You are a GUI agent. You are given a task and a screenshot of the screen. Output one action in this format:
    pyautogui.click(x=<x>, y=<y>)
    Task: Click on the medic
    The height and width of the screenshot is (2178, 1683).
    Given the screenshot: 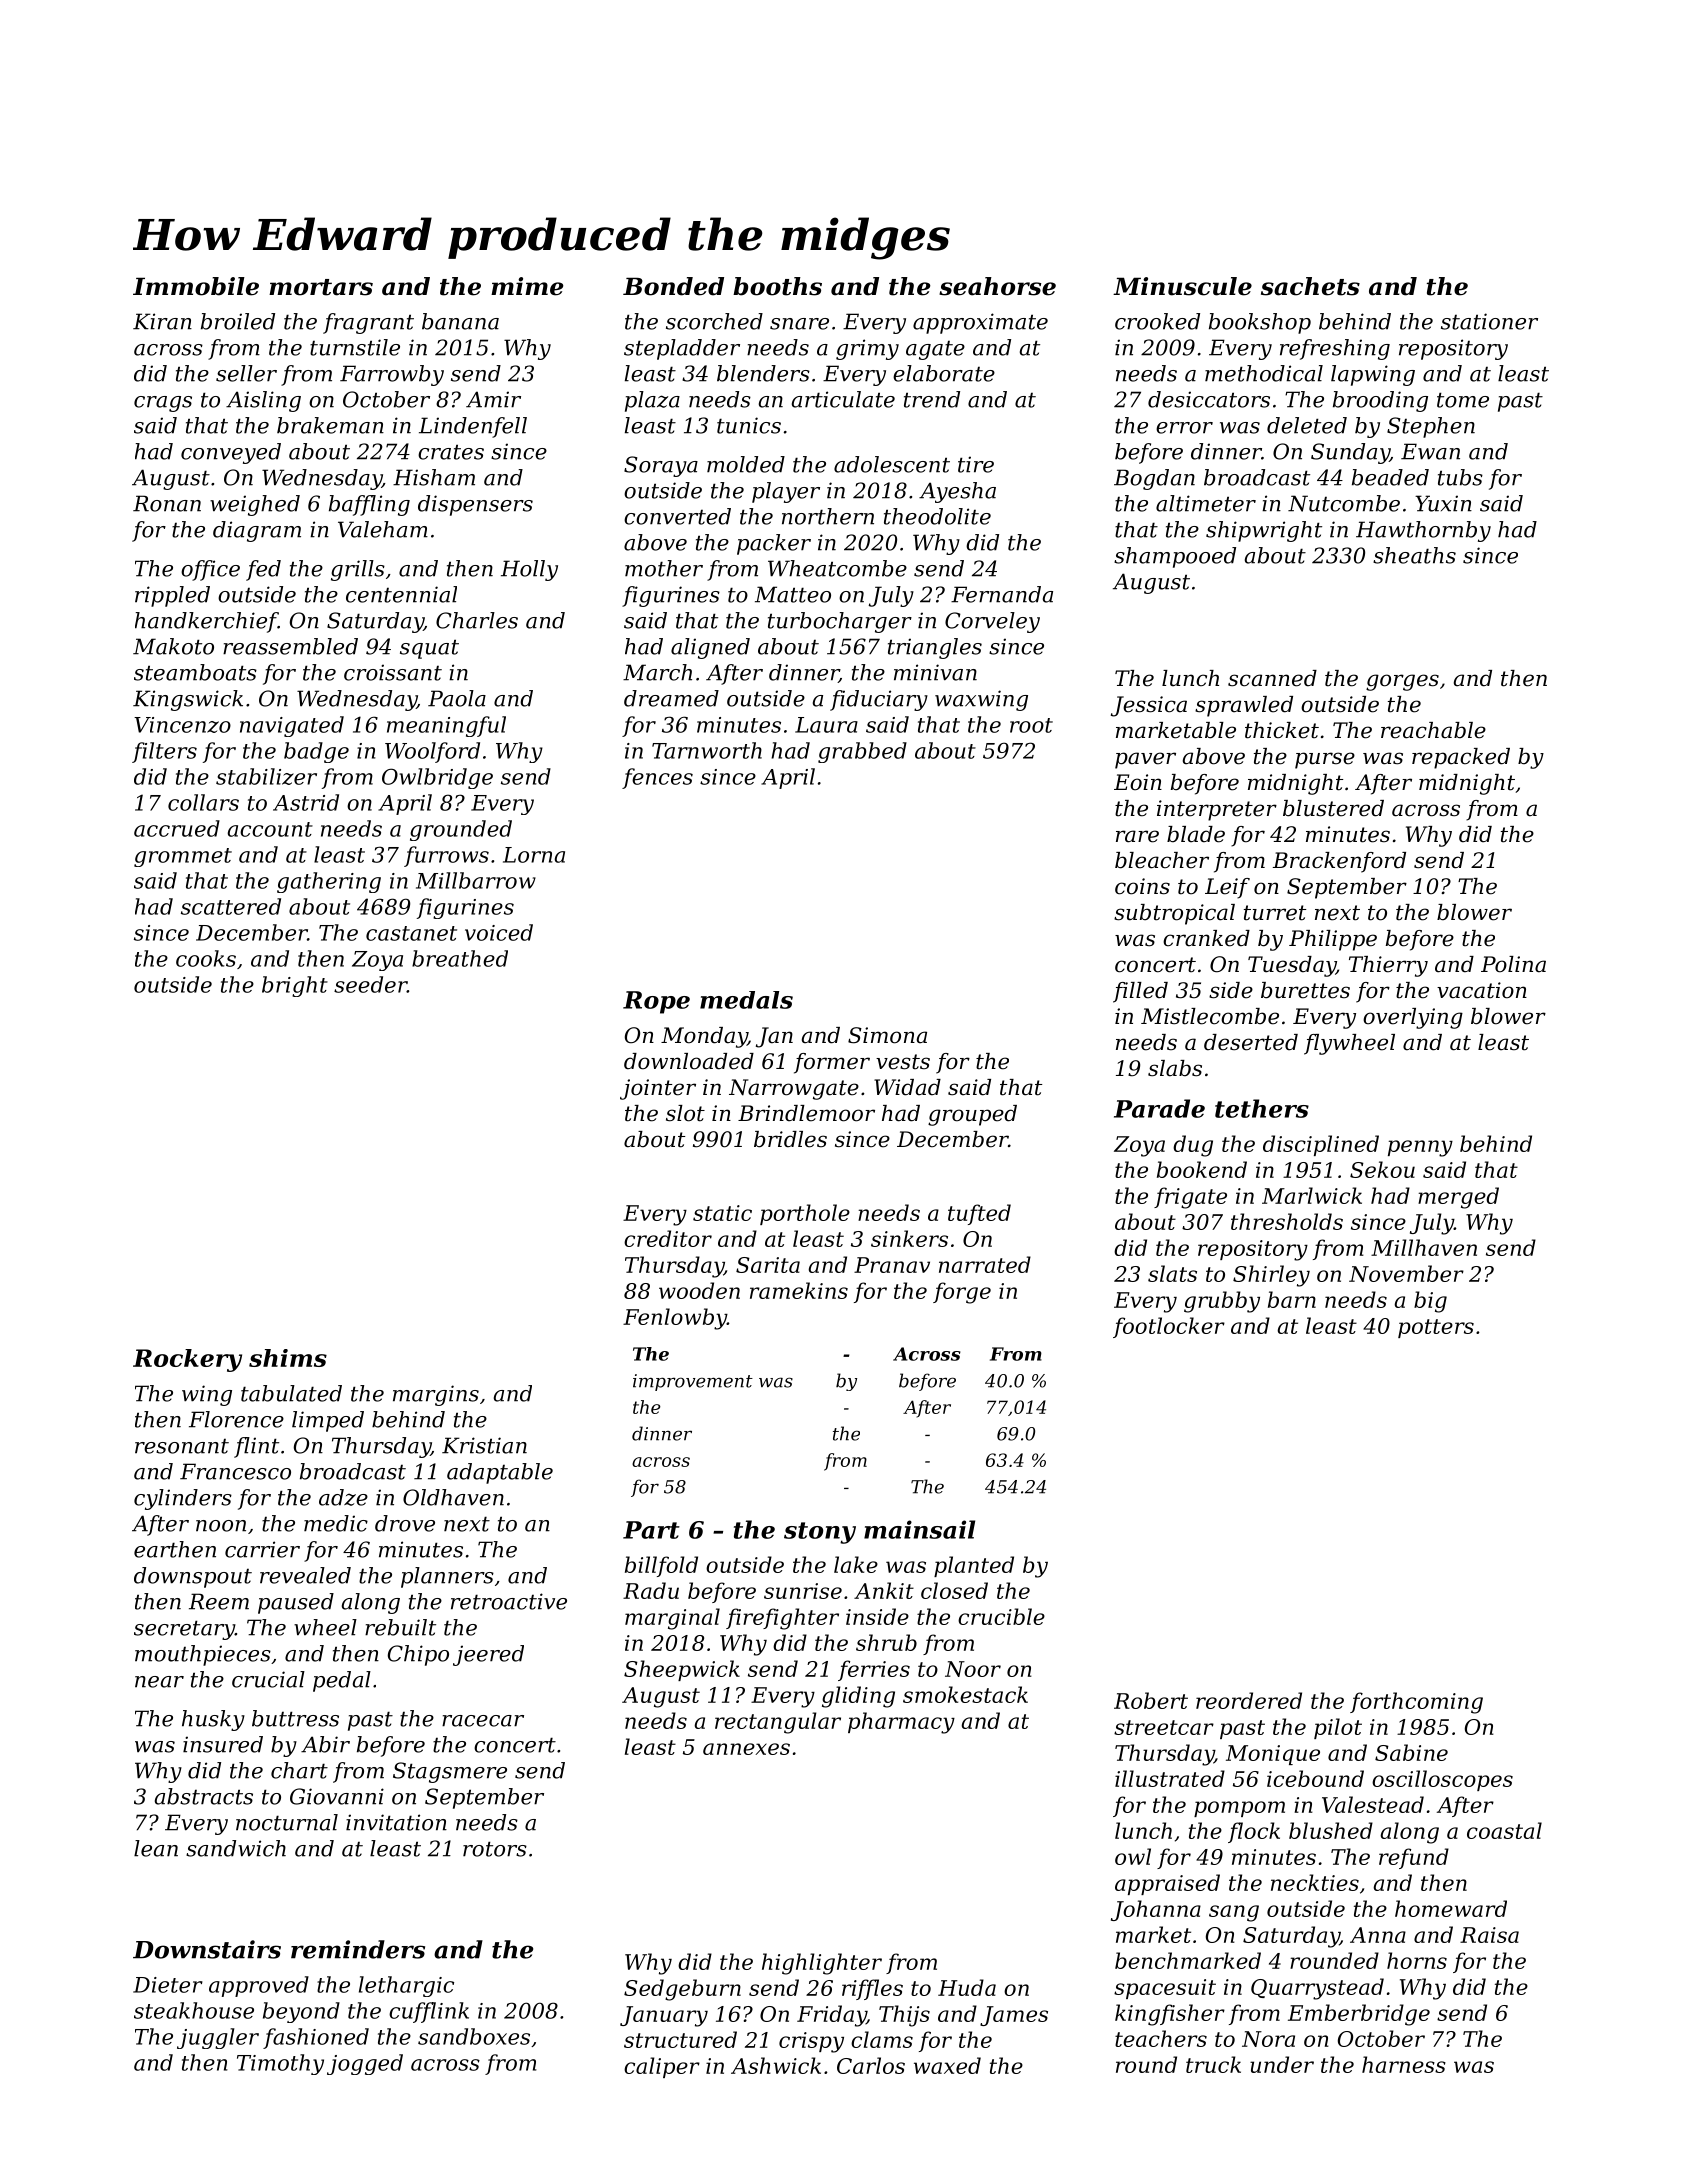 What is the action you would take?
    pyautogui.click(x=336, y=1523)
